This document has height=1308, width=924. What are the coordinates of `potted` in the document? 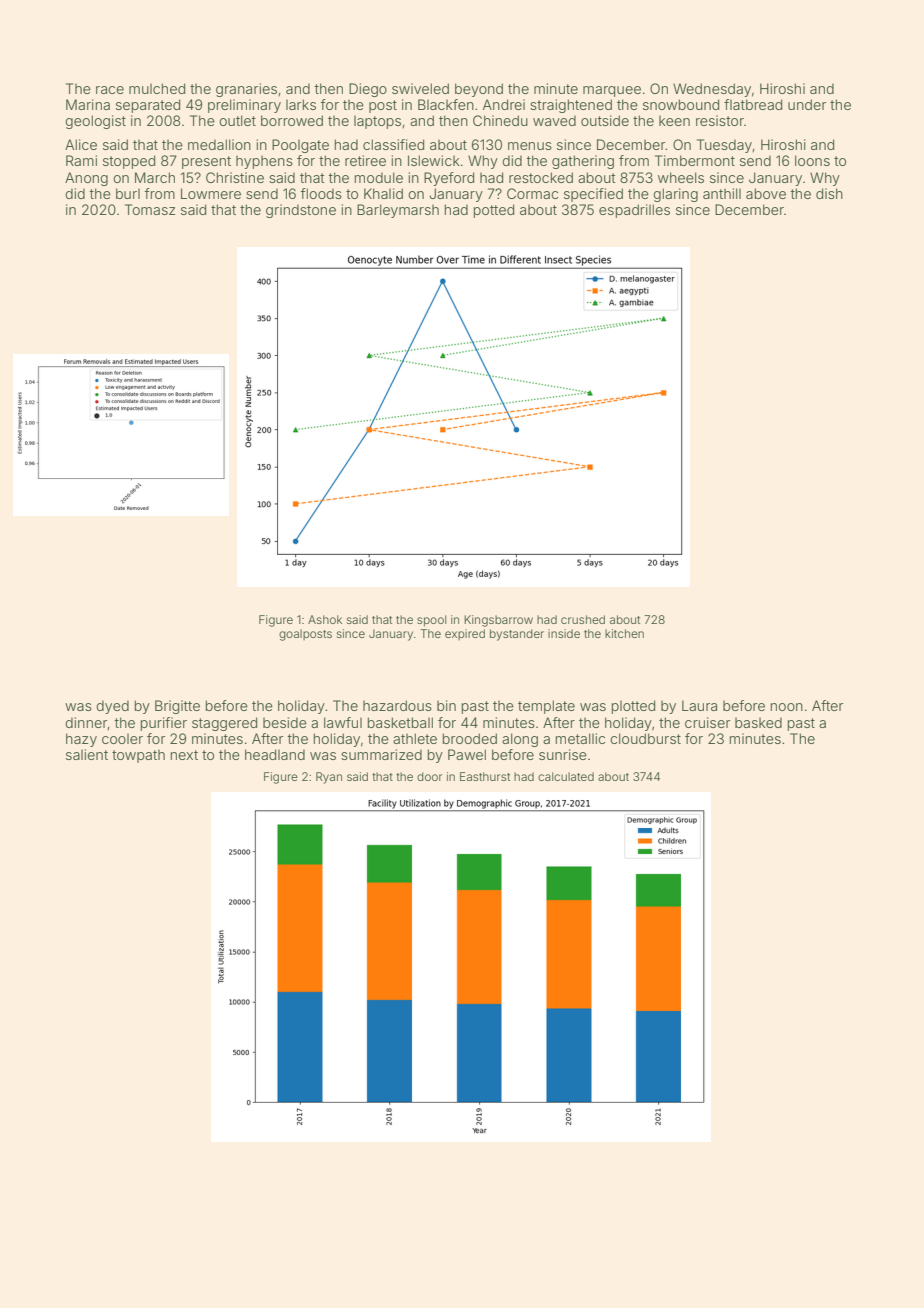 It's located at (494, 211).
